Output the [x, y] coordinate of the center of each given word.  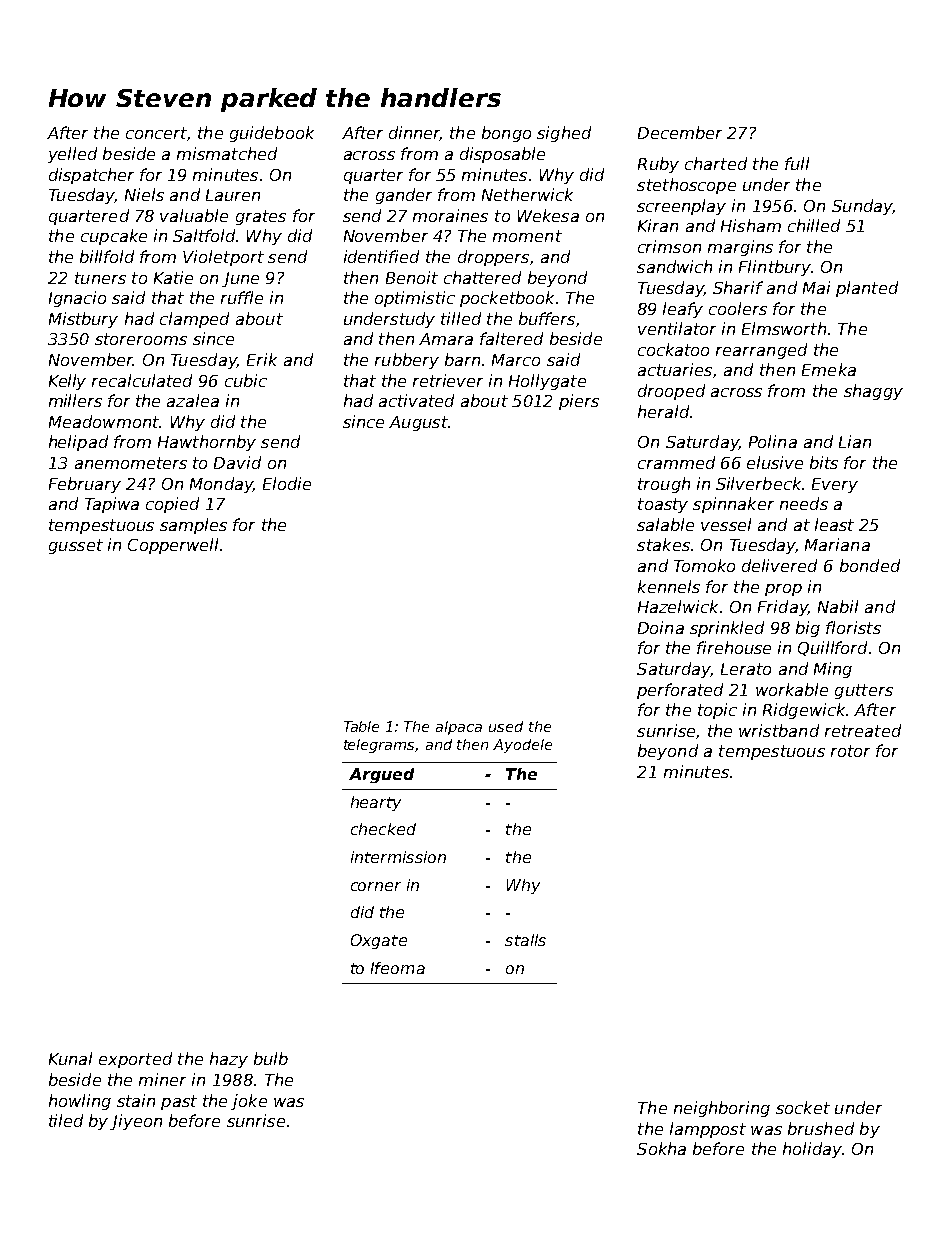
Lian [855, 441]
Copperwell [173, 546]
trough [664, 485]
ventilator [677, 328]
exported [135, 1060]
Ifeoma [398, 968]
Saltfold [204, 235]
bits [824, 462]
